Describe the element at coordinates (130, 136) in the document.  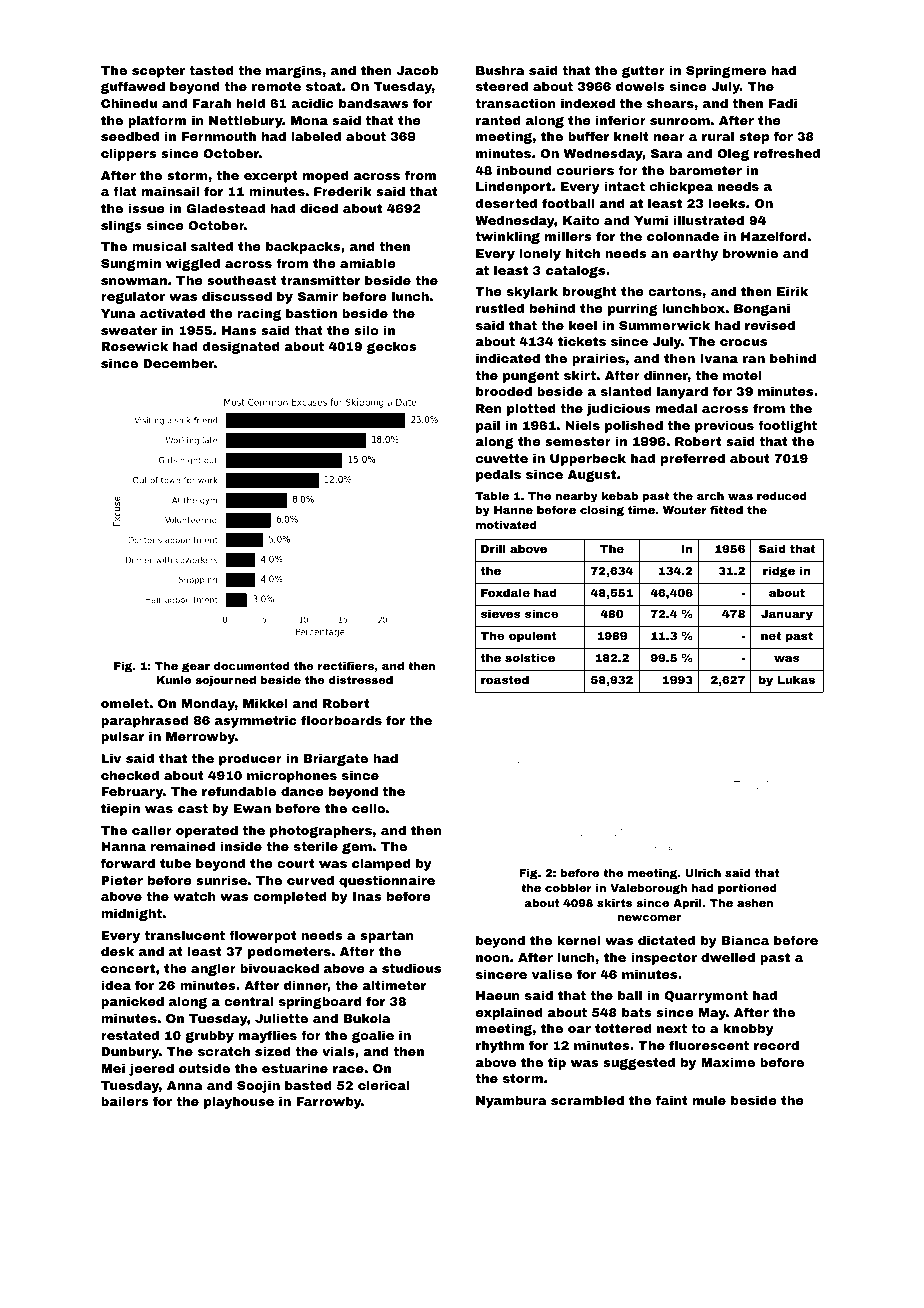
I see `seedbed` at that location.
